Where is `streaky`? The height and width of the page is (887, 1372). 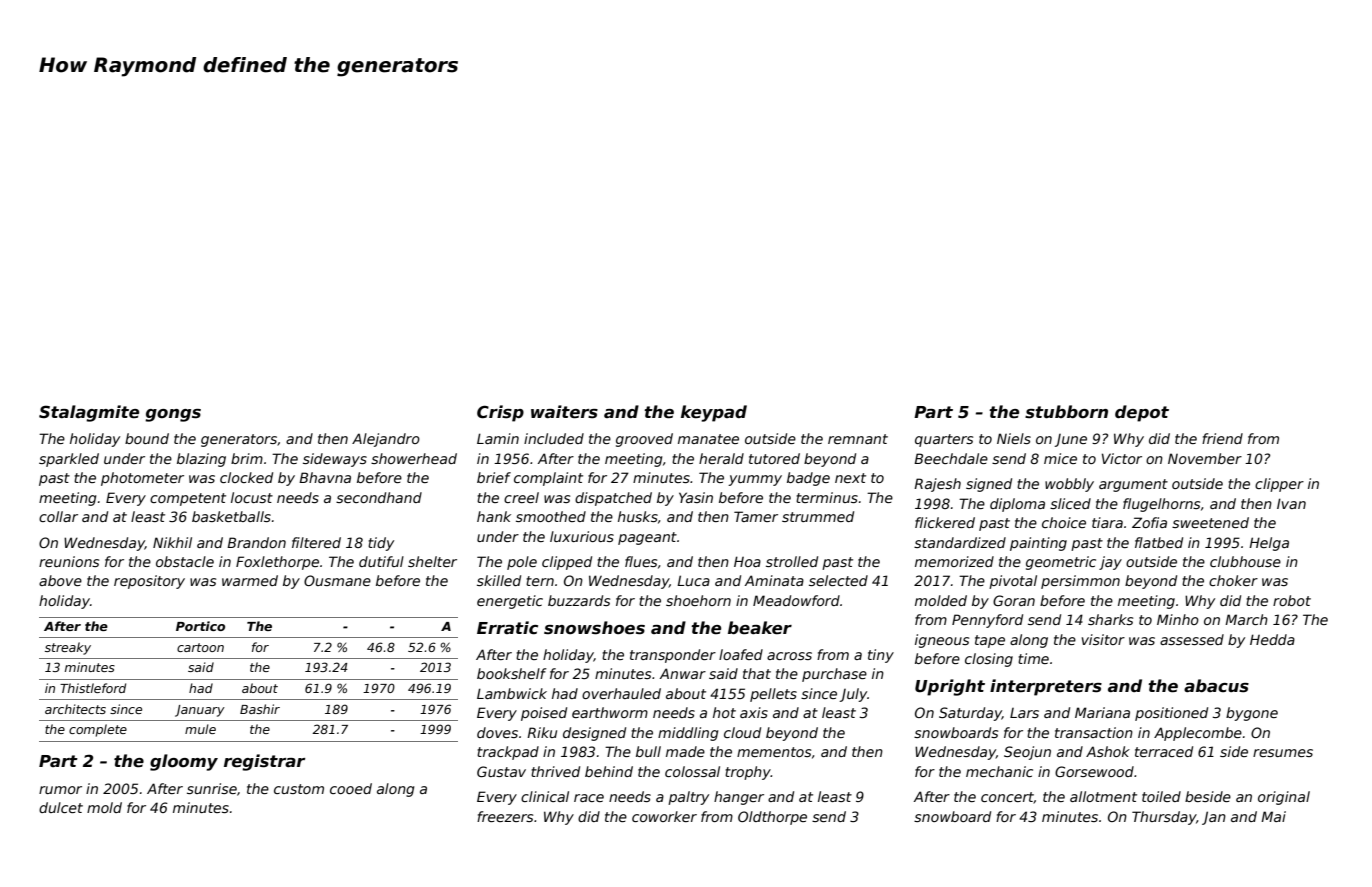
streaky is located at coordinates (68, 648).
